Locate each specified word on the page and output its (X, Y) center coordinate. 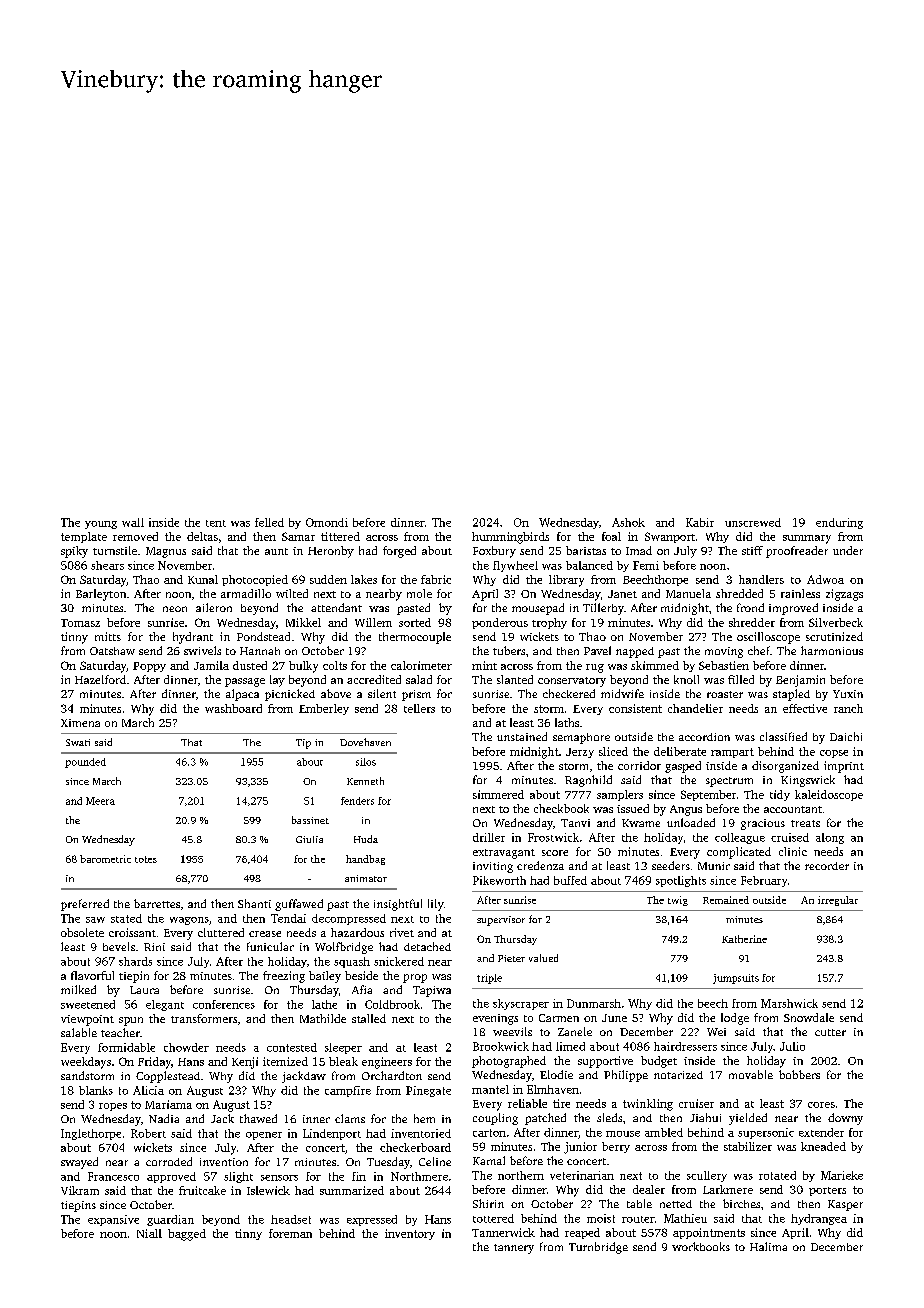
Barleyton (101, 595)
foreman (290, 1233)
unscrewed (753, 522)
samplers (620, 795)
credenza (540, 865)
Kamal (489, 1160)
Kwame (641, 823)
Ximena (80, 723)
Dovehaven (365, 742)
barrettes (157, 903)
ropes (113, 1107)
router (638, 1219)
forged (399, 552)
